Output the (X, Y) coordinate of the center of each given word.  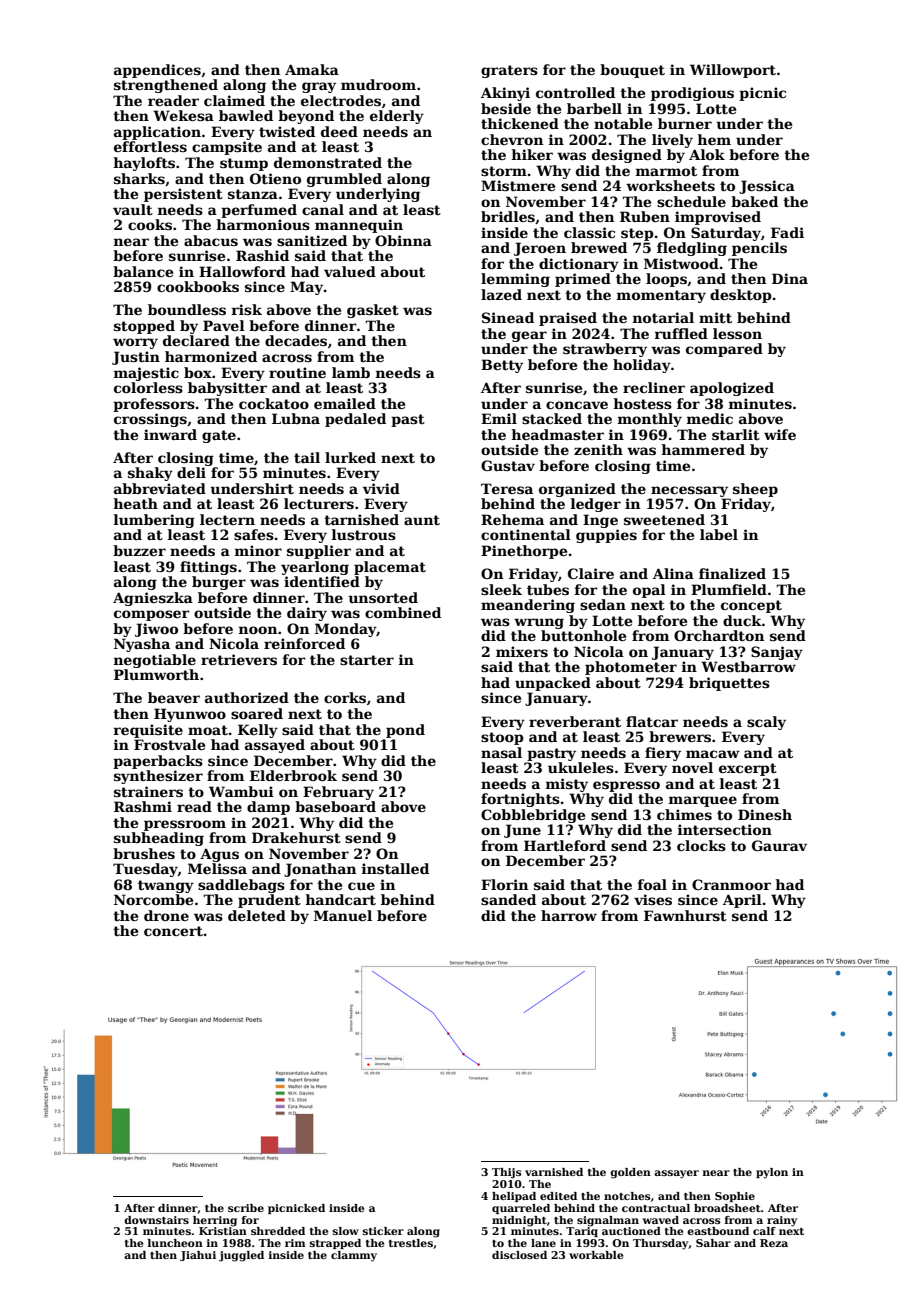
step (637, 234)
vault (133, 209)
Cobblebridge (533, 816)
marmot (666, 171)
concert (173, 931)
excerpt (748, 769)
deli (191, 472)
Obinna (403, 240)
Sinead (508, 317)
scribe (246, 1208)
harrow (569, 915)
